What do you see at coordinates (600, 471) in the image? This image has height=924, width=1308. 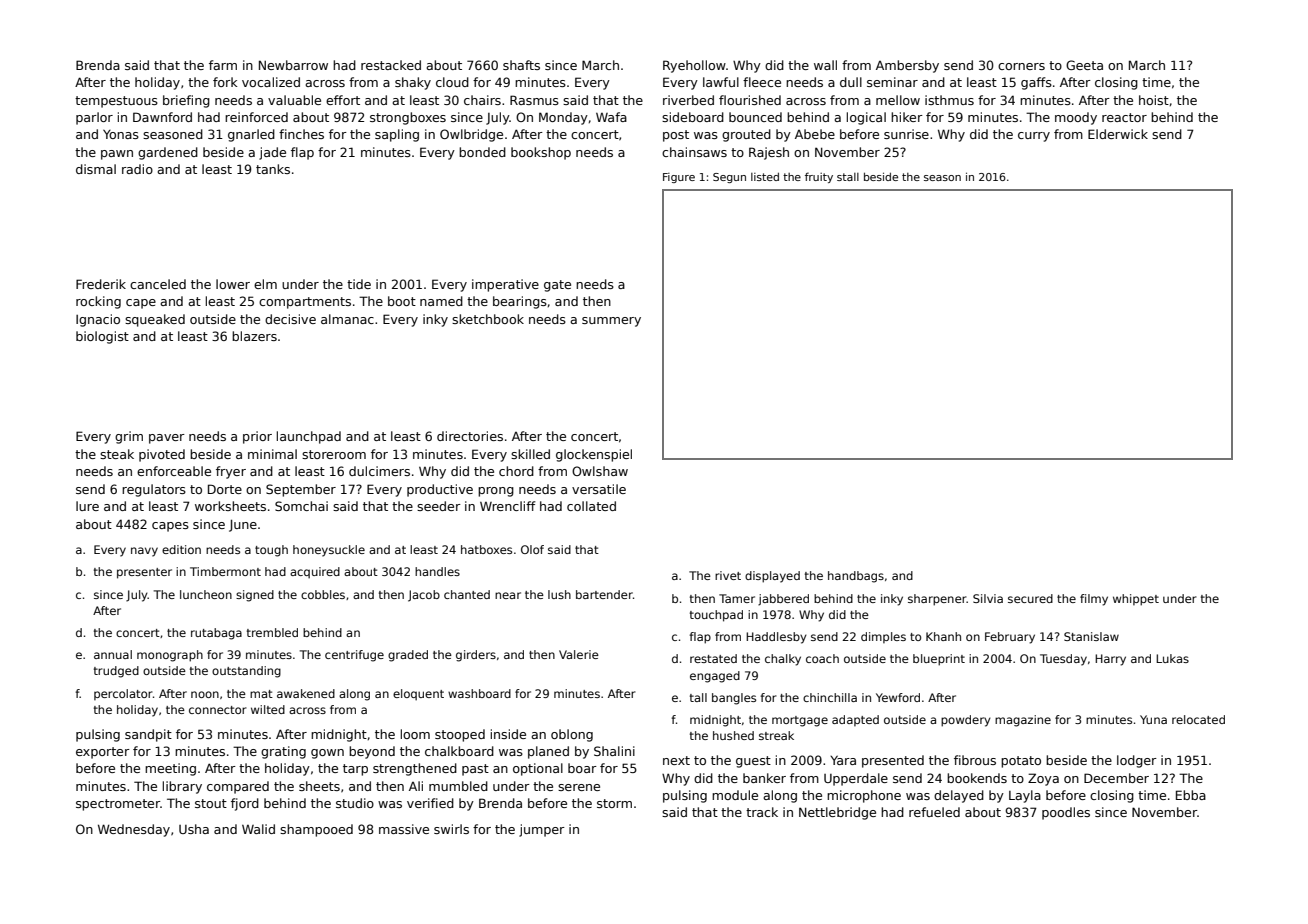 I see `Owlshaw` at bounding box center [600, 471].
